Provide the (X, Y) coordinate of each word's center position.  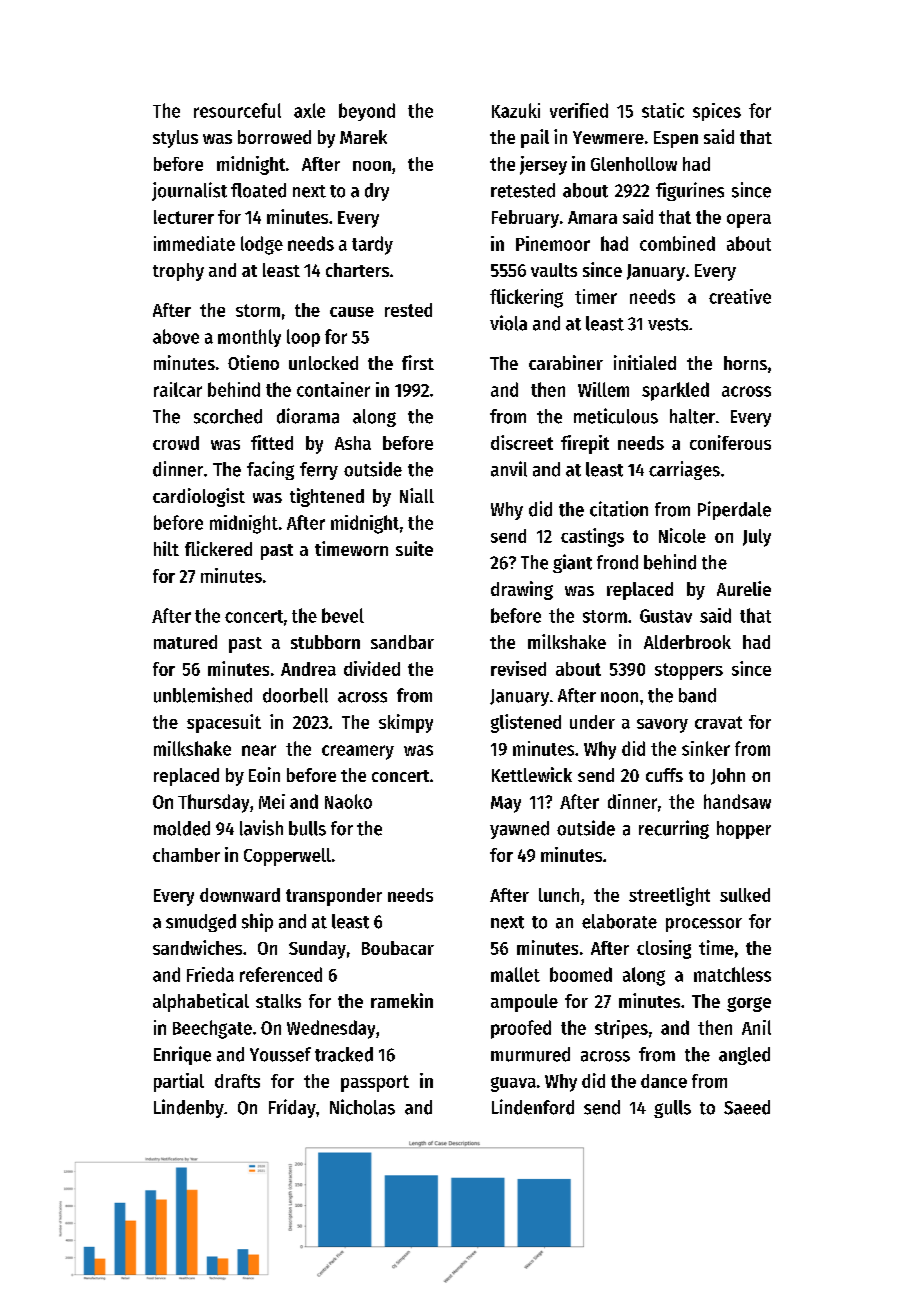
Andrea (308, 669)
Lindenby (189, 1108)
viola (508, 323)
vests (668, 324)
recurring (674, 829)
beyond (367, 112)
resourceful (237, 110)
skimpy (406, 723)
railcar (178, 389)
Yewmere (608, 137)
